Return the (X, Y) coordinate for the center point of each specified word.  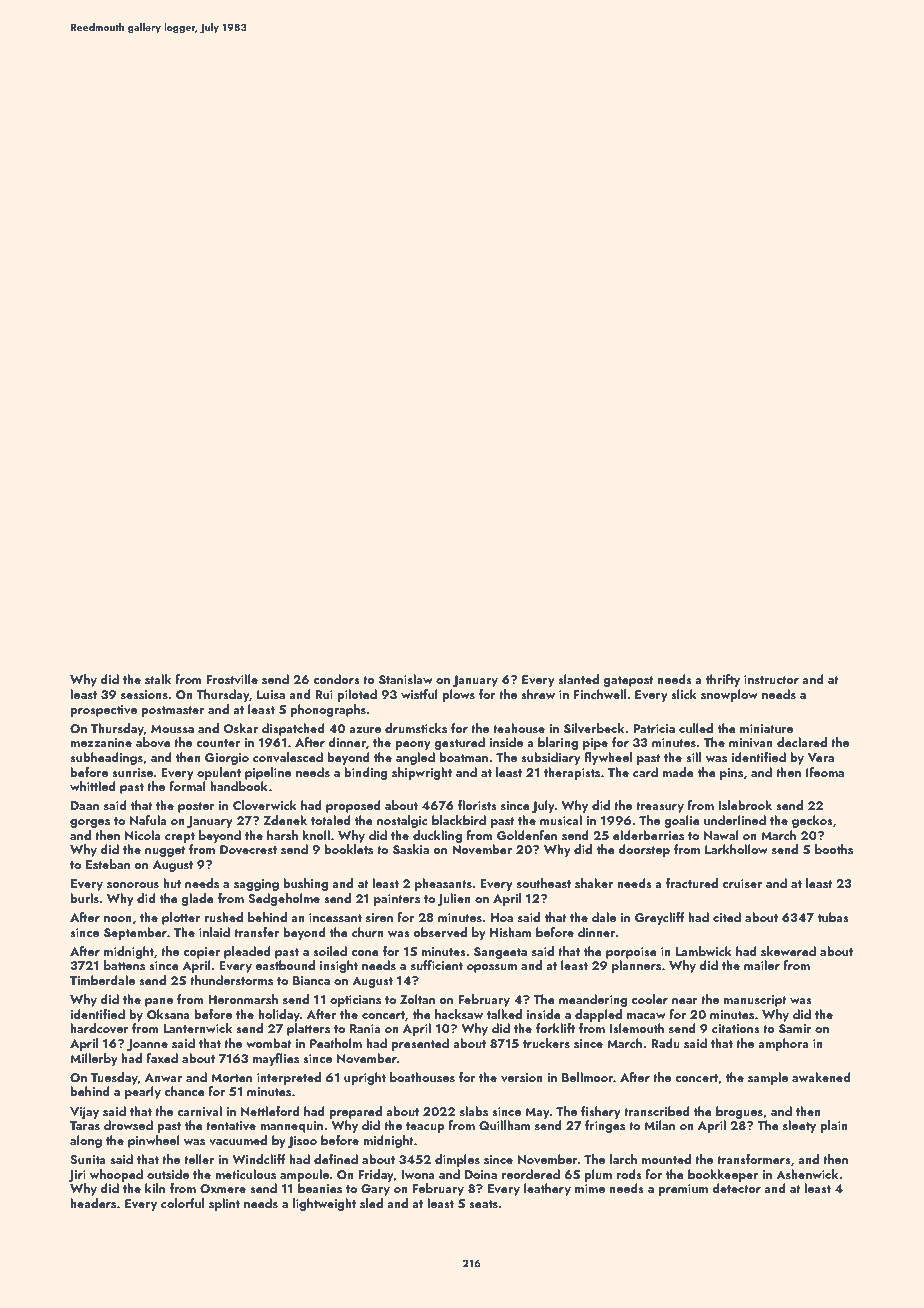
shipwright (422, 773)
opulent (219, 773)
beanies (320, 1188)
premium (683, 1190)
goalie (682, 821)
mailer (762, 965)
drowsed (128, 1125)
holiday (279, 1015)
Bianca (311, 980)
